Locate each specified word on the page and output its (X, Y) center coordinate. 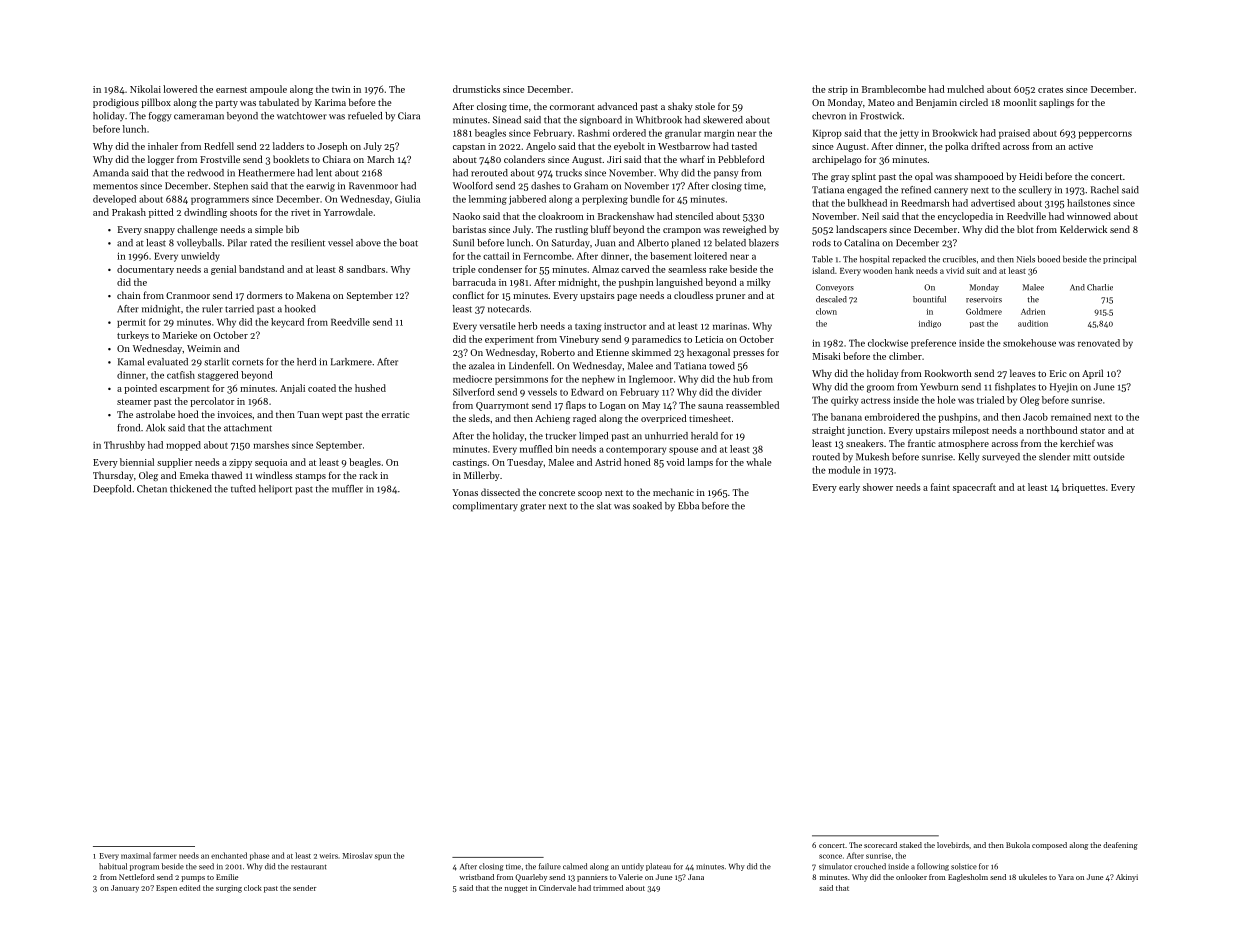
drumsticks (476, 89)
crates (1050, 90)
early (849, 488)
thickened (191, 489)
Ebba (688, 506)
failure (550, 866)
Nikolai (145, 89)
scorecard (880, 845)
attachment (248, 428)
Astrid (608, 462)
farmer (165, 855)
